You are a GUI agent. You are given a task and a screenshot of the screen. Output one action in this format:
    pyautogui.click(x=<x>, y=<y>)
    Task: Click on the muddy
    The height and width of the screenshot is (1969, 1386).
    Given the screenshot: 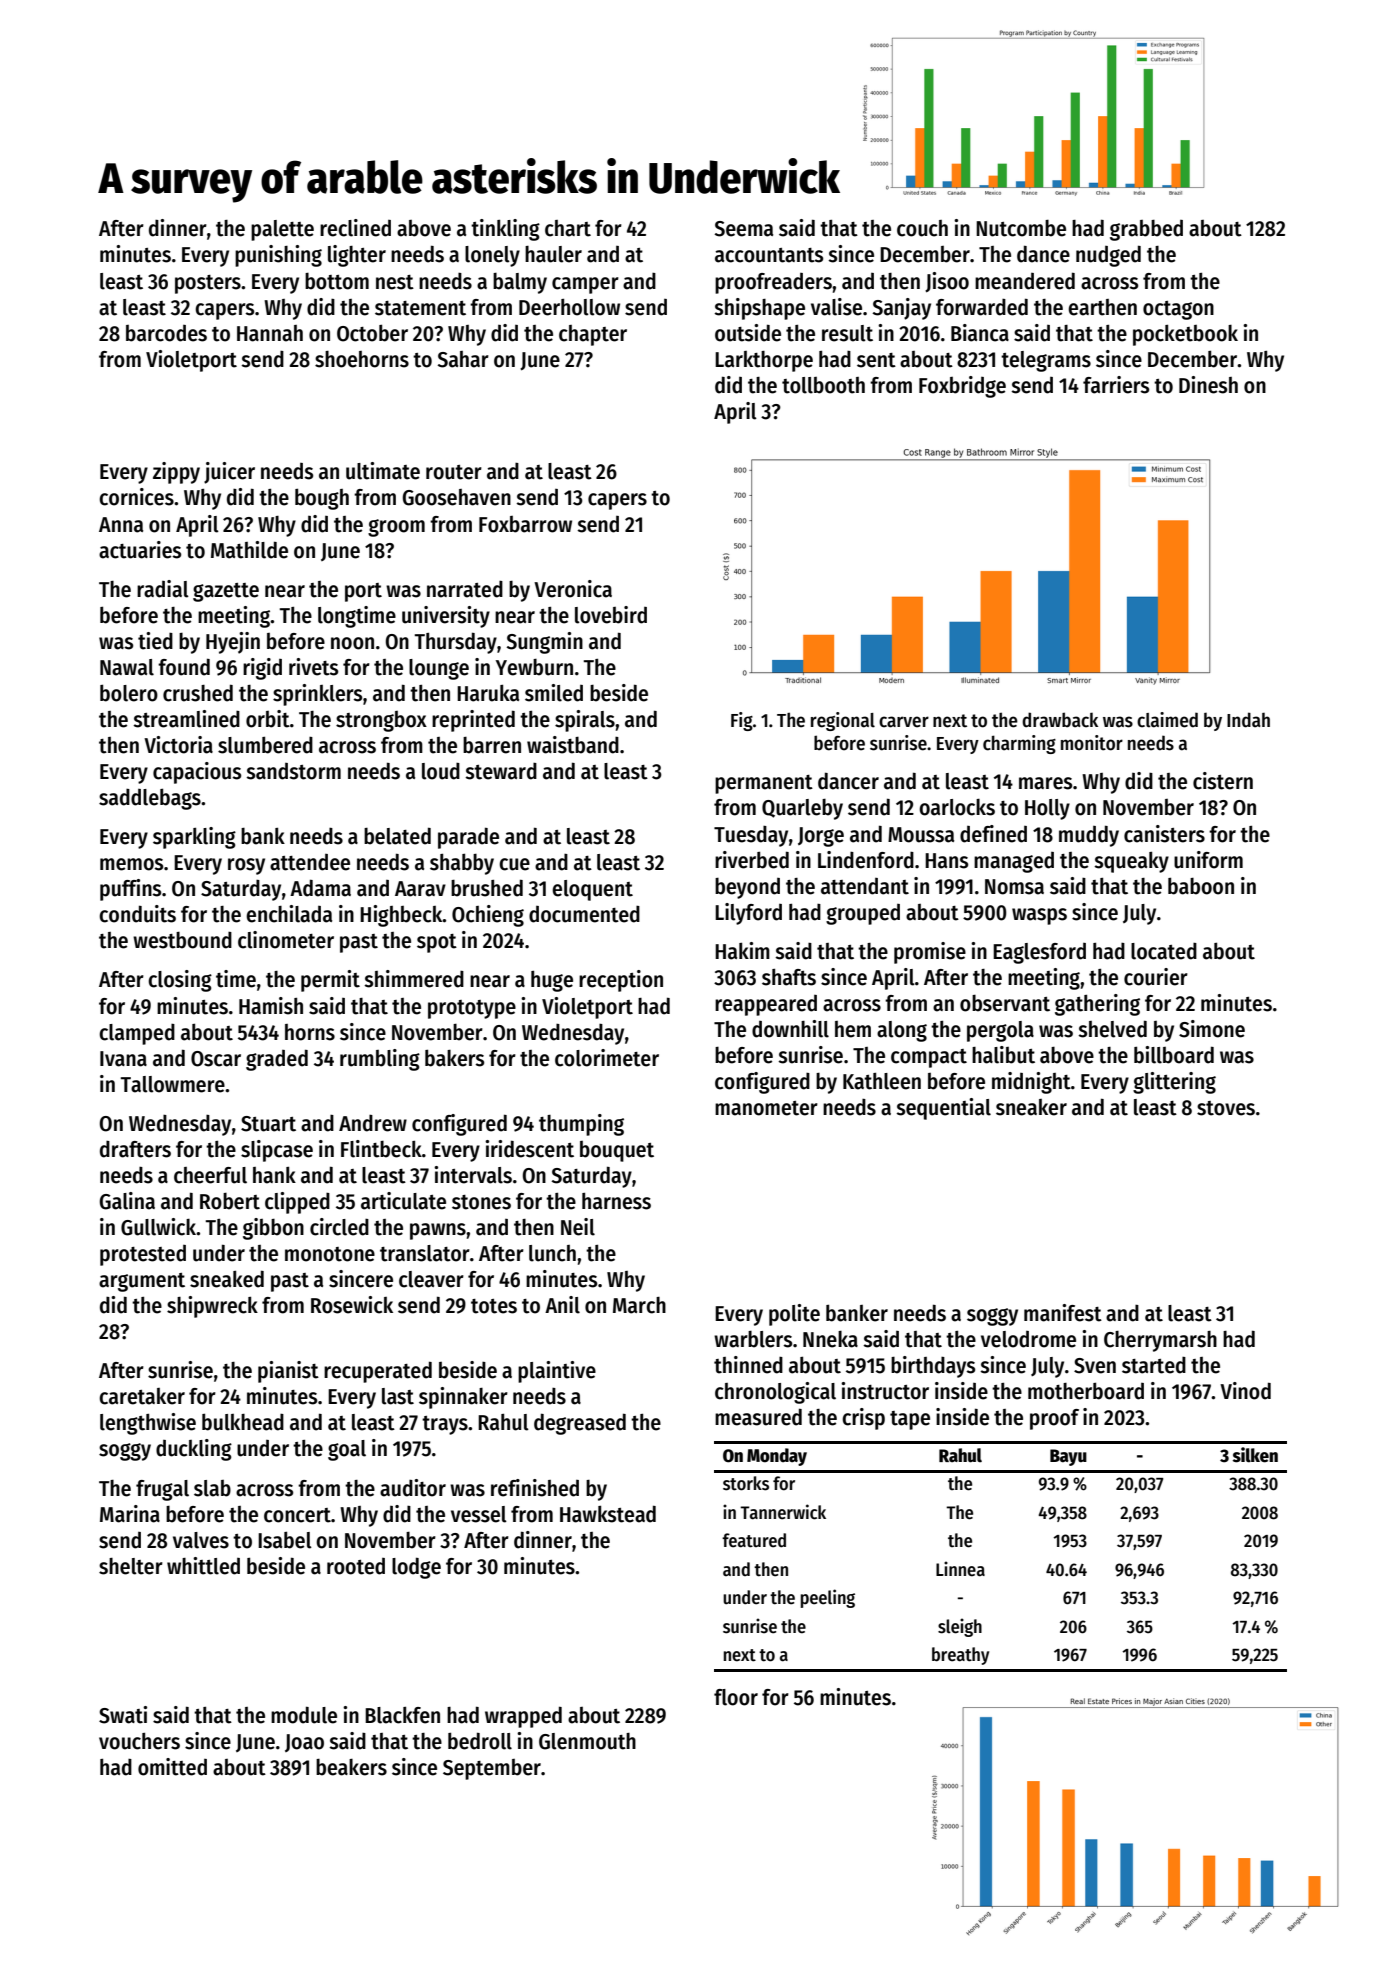 What is the action you would take?
    pyautogui.click(x=1089, y=836)
